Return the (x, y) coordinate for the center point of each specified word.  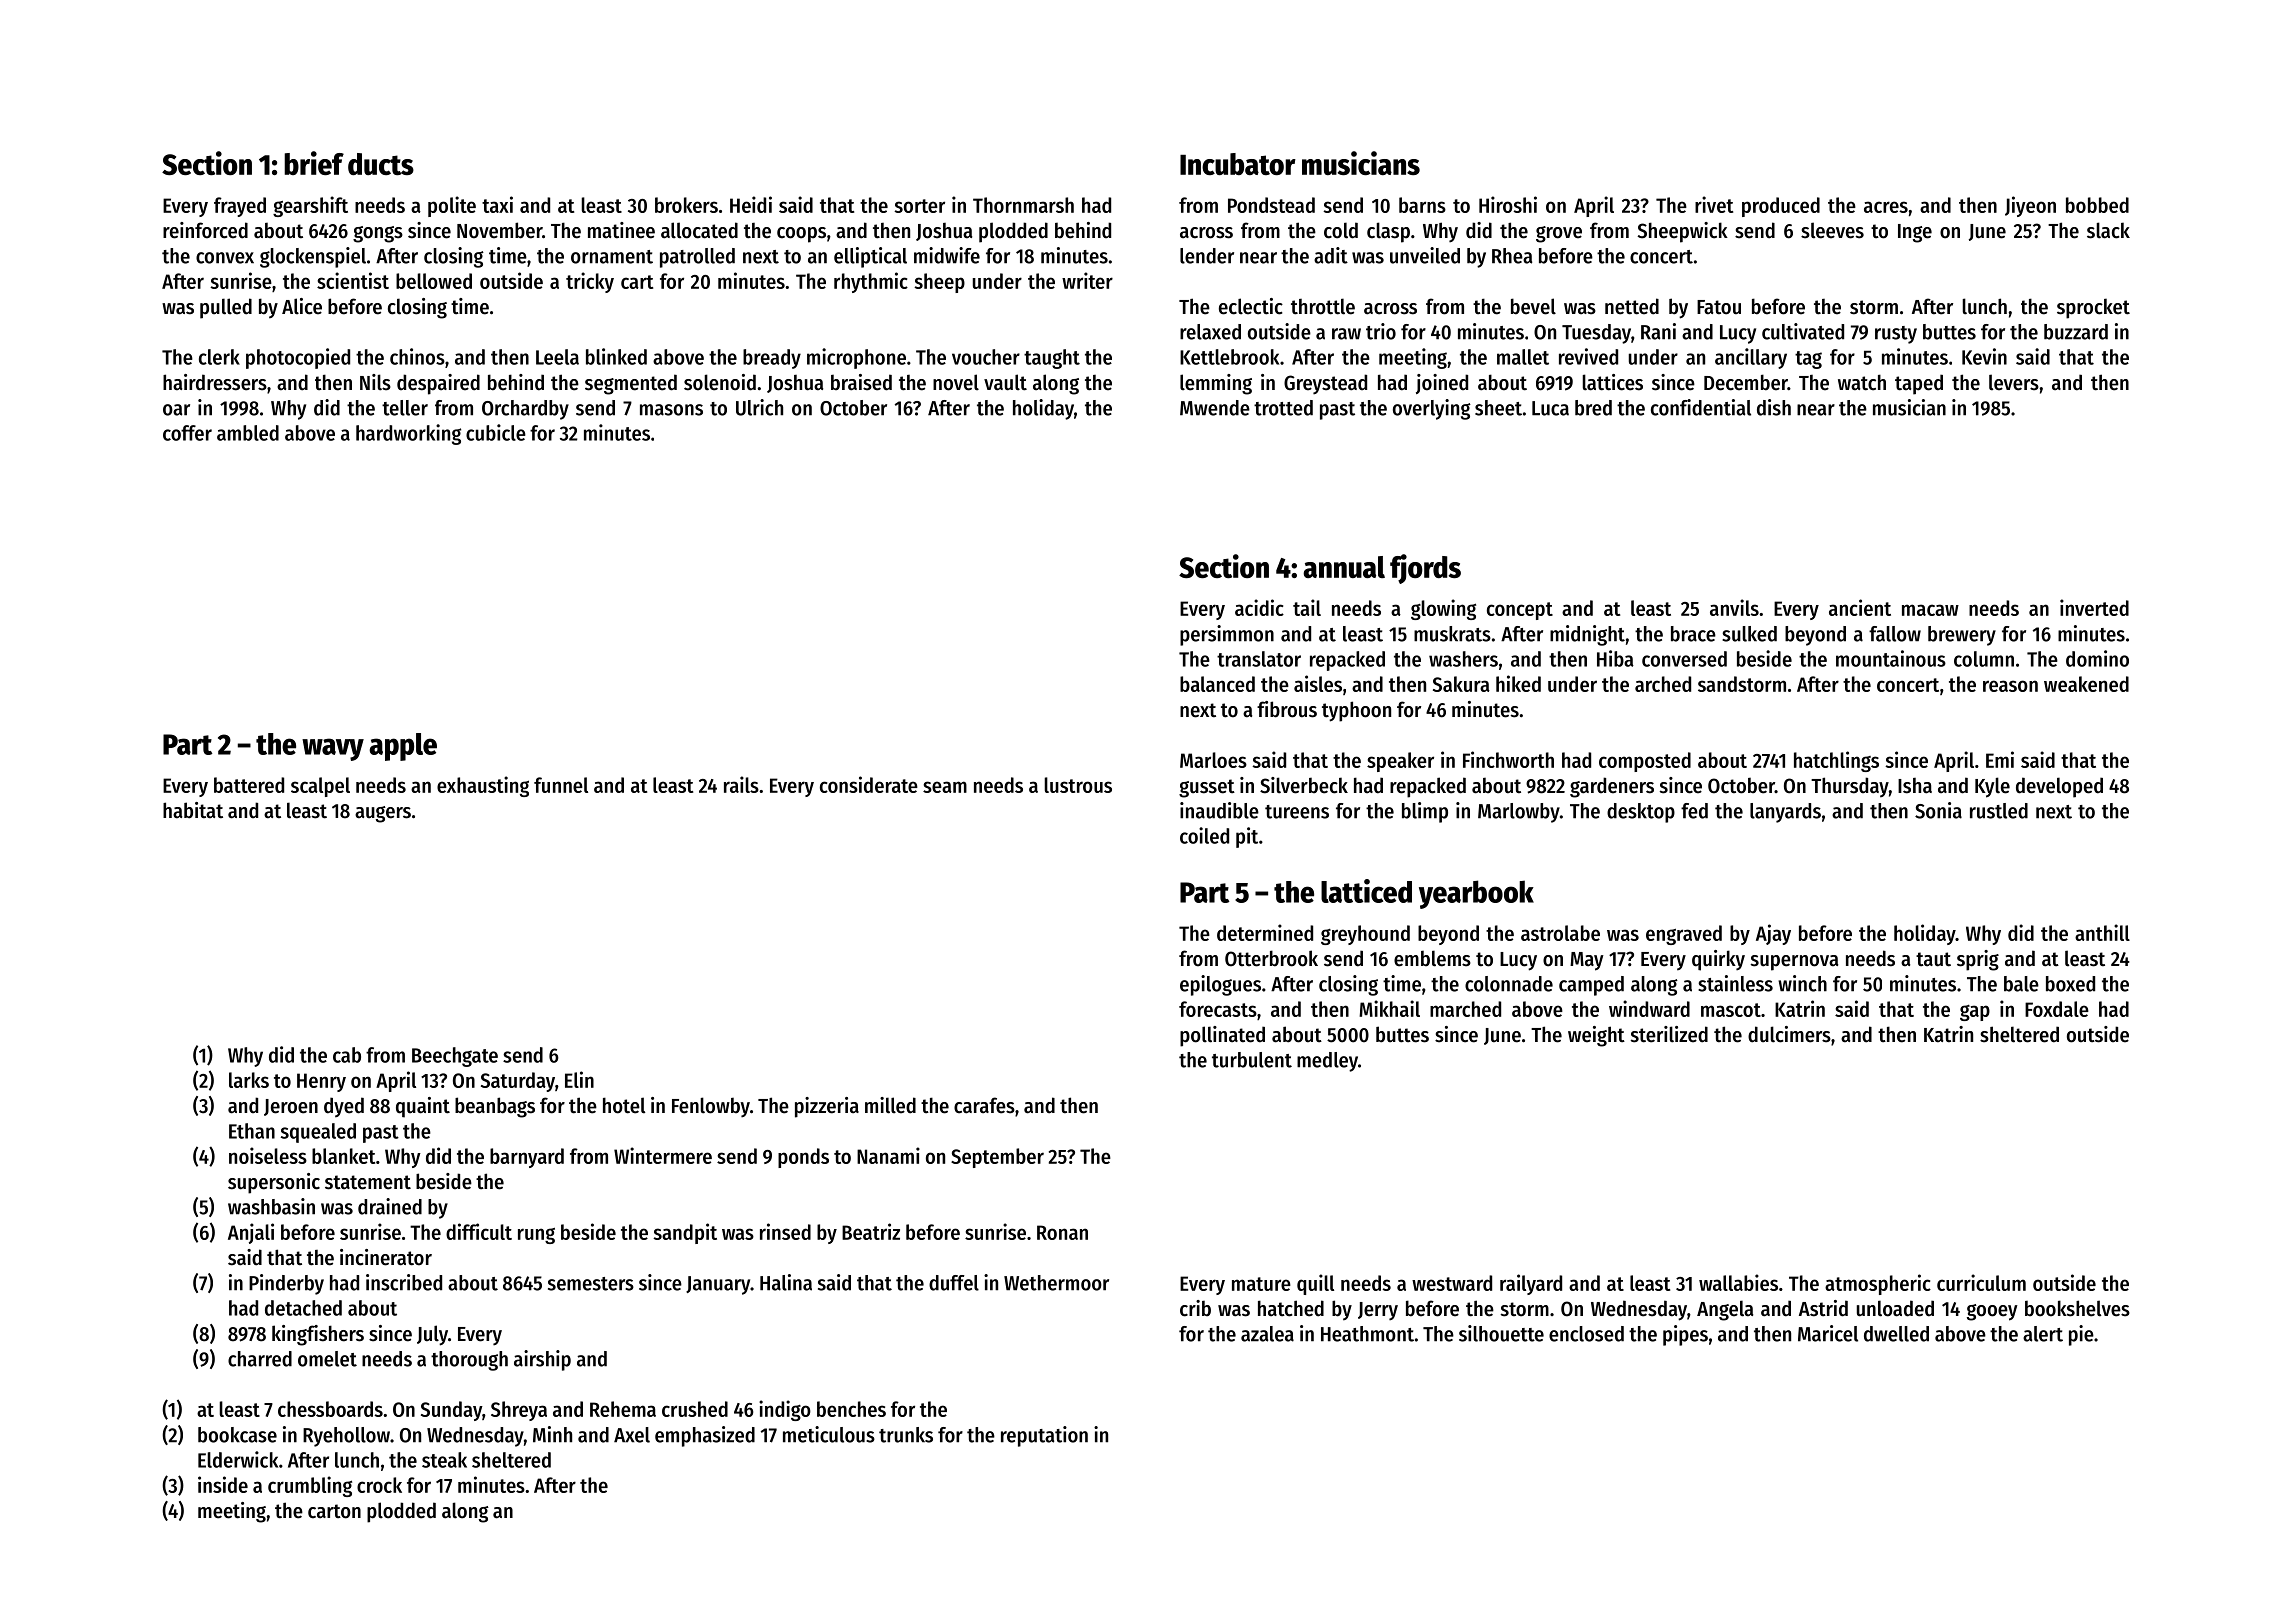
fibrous (1287, 709)
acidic (1259, 607)
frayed (240, 207)
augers (383, 814)
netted (1632, 306)
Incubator (1238, 164)
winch (1802, 983)
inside (223, 1484)
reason (2010, 686)
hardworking (408, 434)
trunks (906, 1435)
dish (1774, 407)
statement (368, 1182)
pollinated (1222, 1036)
